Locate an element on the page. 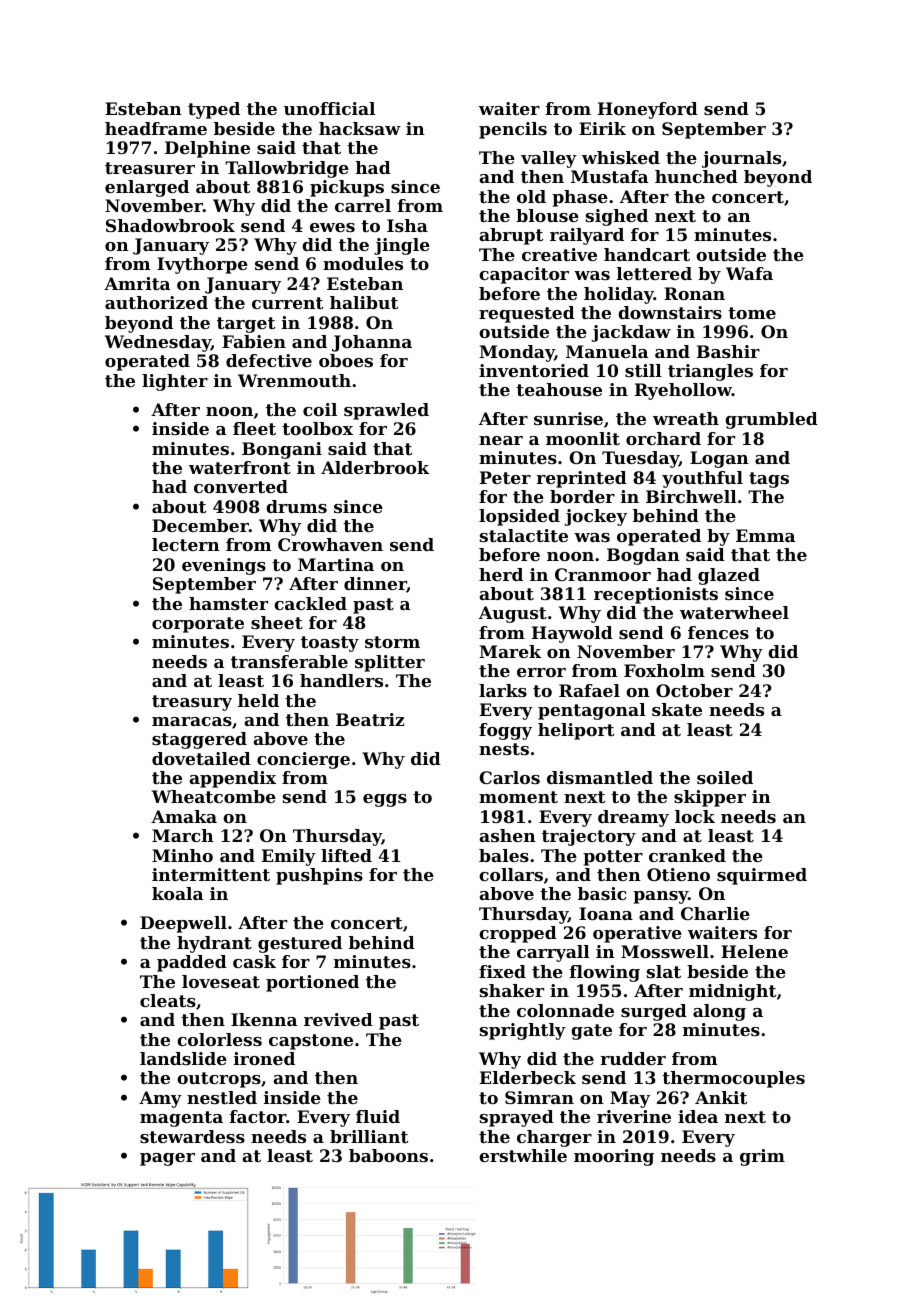 This image has height=1314, width=924. dinner is located at coordinates (375, 585).
